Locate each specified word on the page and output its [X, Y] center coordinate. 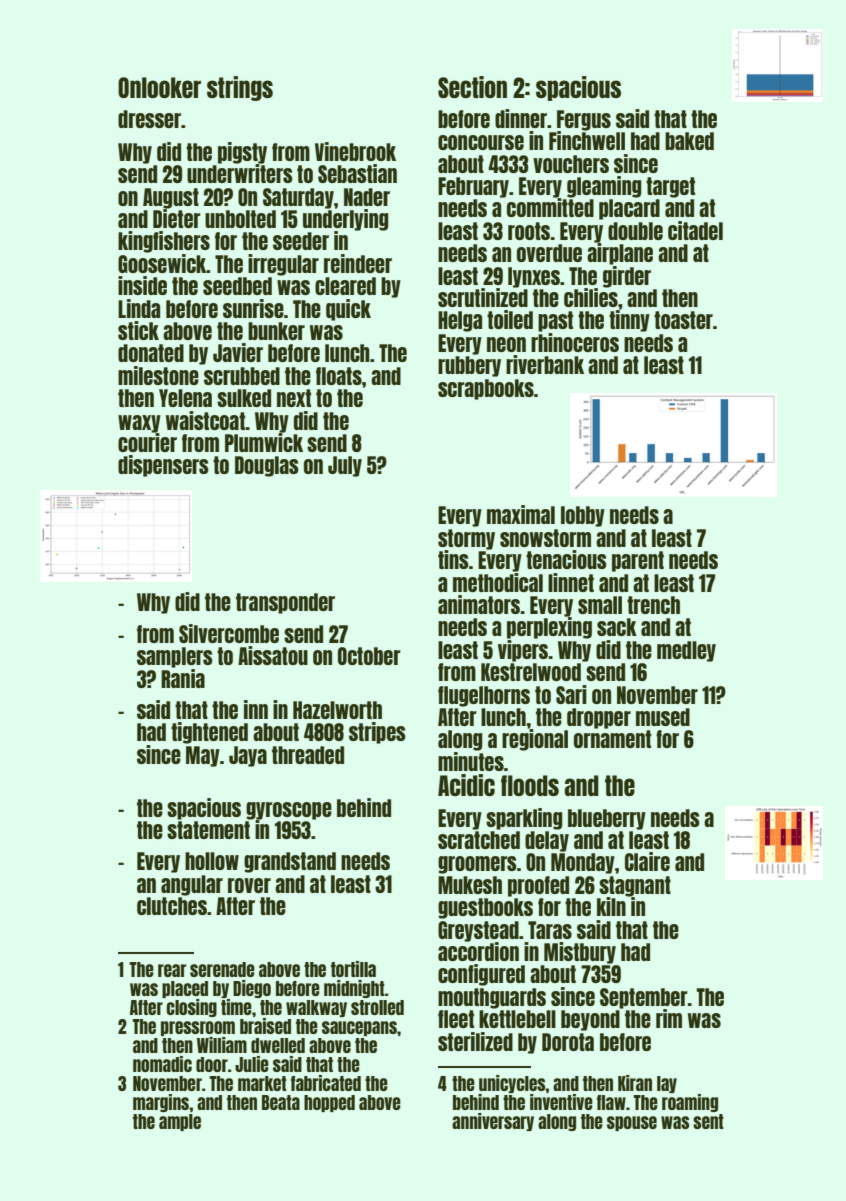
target [670, 187]
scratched [479, 840]
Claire [647, 861]
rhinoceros [575, 342]
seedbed [237, 286]
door [212, 1064]
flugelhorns [484, 696]
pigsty [242, 153]
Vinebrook [355, 151]
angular [192, 885]
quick [348, 310]
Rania [183, 678]
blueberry [607, 819]
